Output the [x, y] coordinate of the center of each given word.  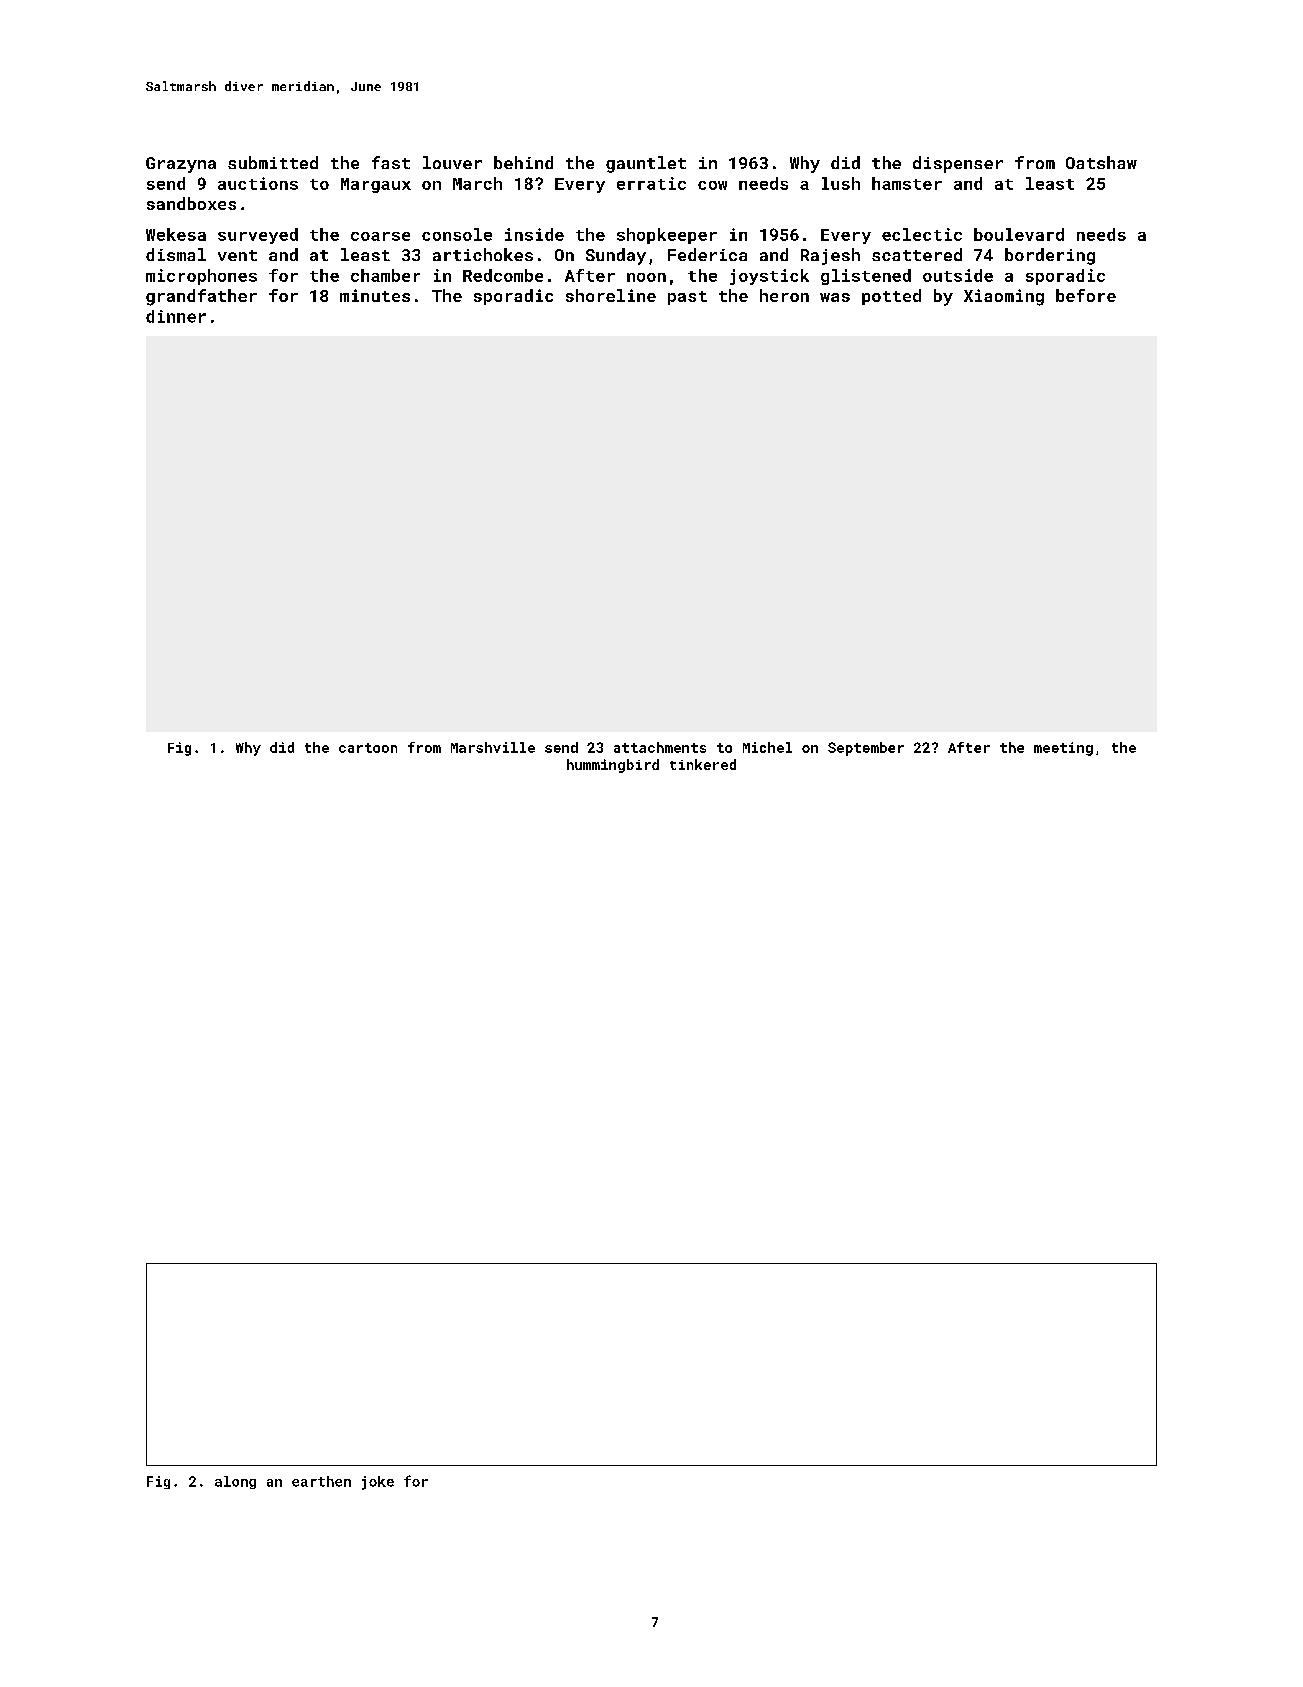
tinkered [703, 764]
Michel [767, 747]
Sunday [616, 256]
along [235, 1482]
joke [378, 1483]
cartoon [368, 748]
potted [891, 297]
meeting [1063, 749]
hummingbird [613, 766]
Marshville [493, 747]
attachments [660, 747]
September [866, 749]
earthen [321, 1481]
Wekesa [176, 234]
